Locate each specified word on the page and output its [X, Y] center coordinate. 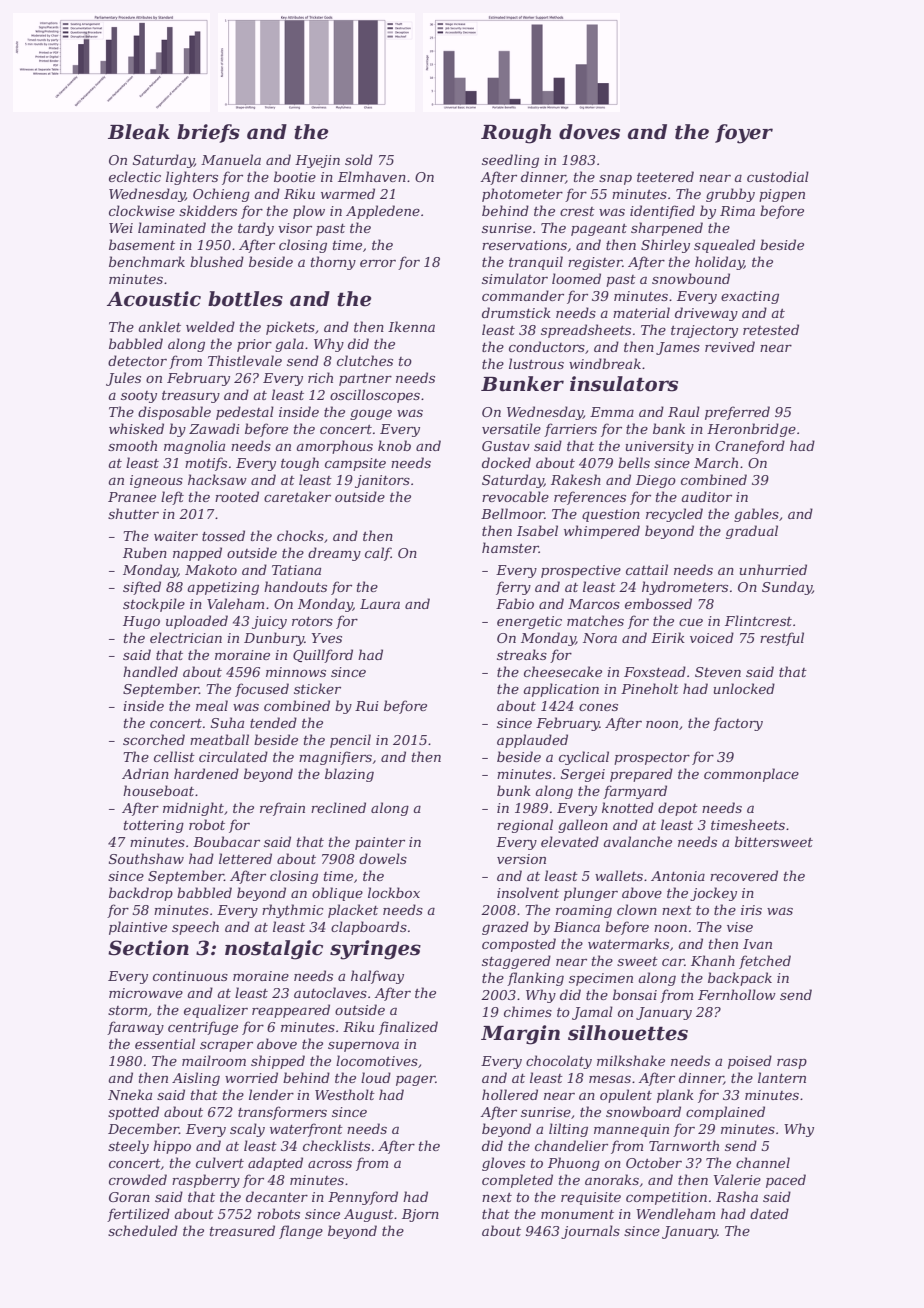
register [595, 263]
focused [262, 690]
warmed [348, 193]
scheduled [143, 1230]
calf [378, 554]
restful [782, 639]
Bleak [139, 132]
